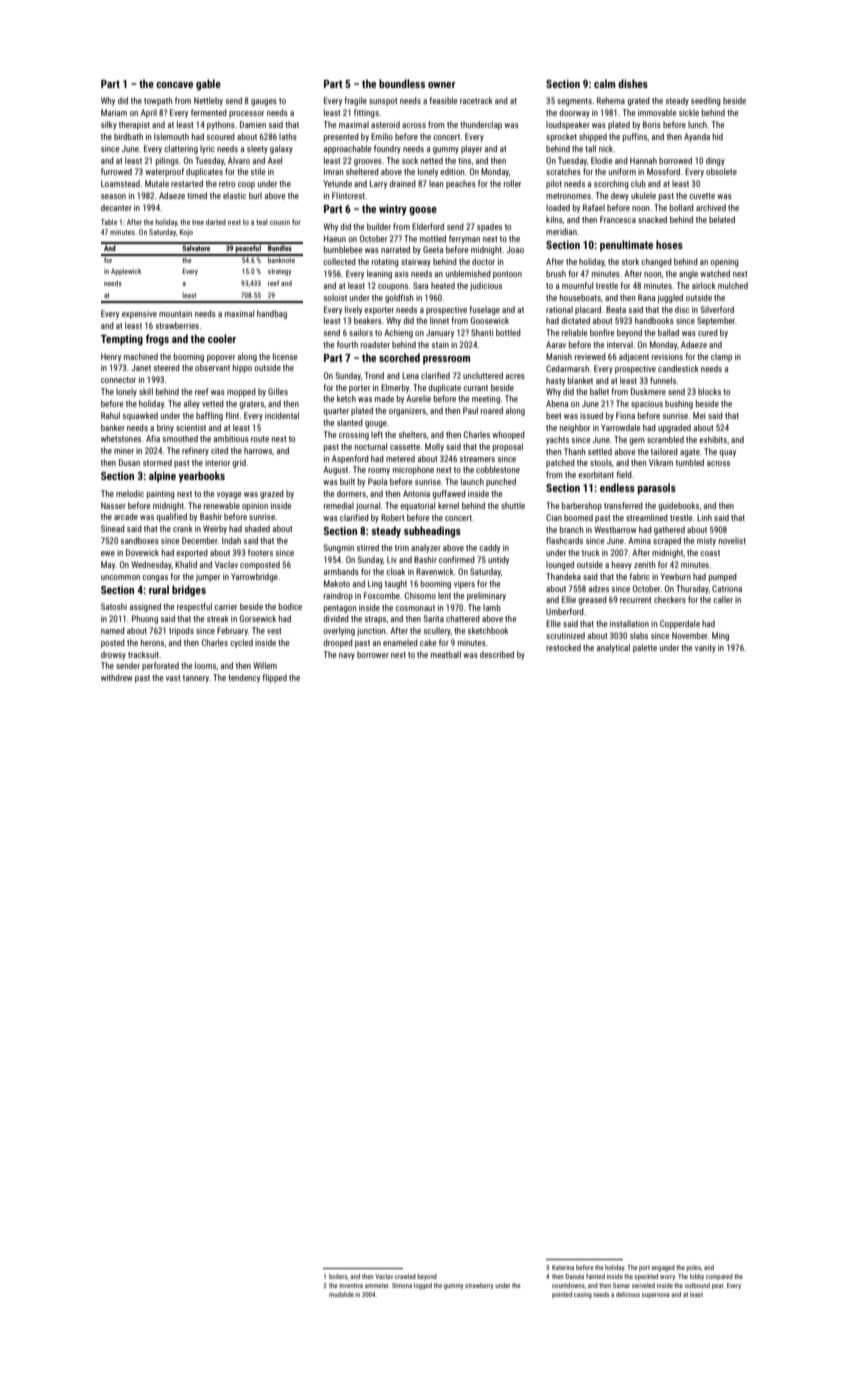 The image size is (849, 1400). I want to click on tendency, so click(244, 678).
